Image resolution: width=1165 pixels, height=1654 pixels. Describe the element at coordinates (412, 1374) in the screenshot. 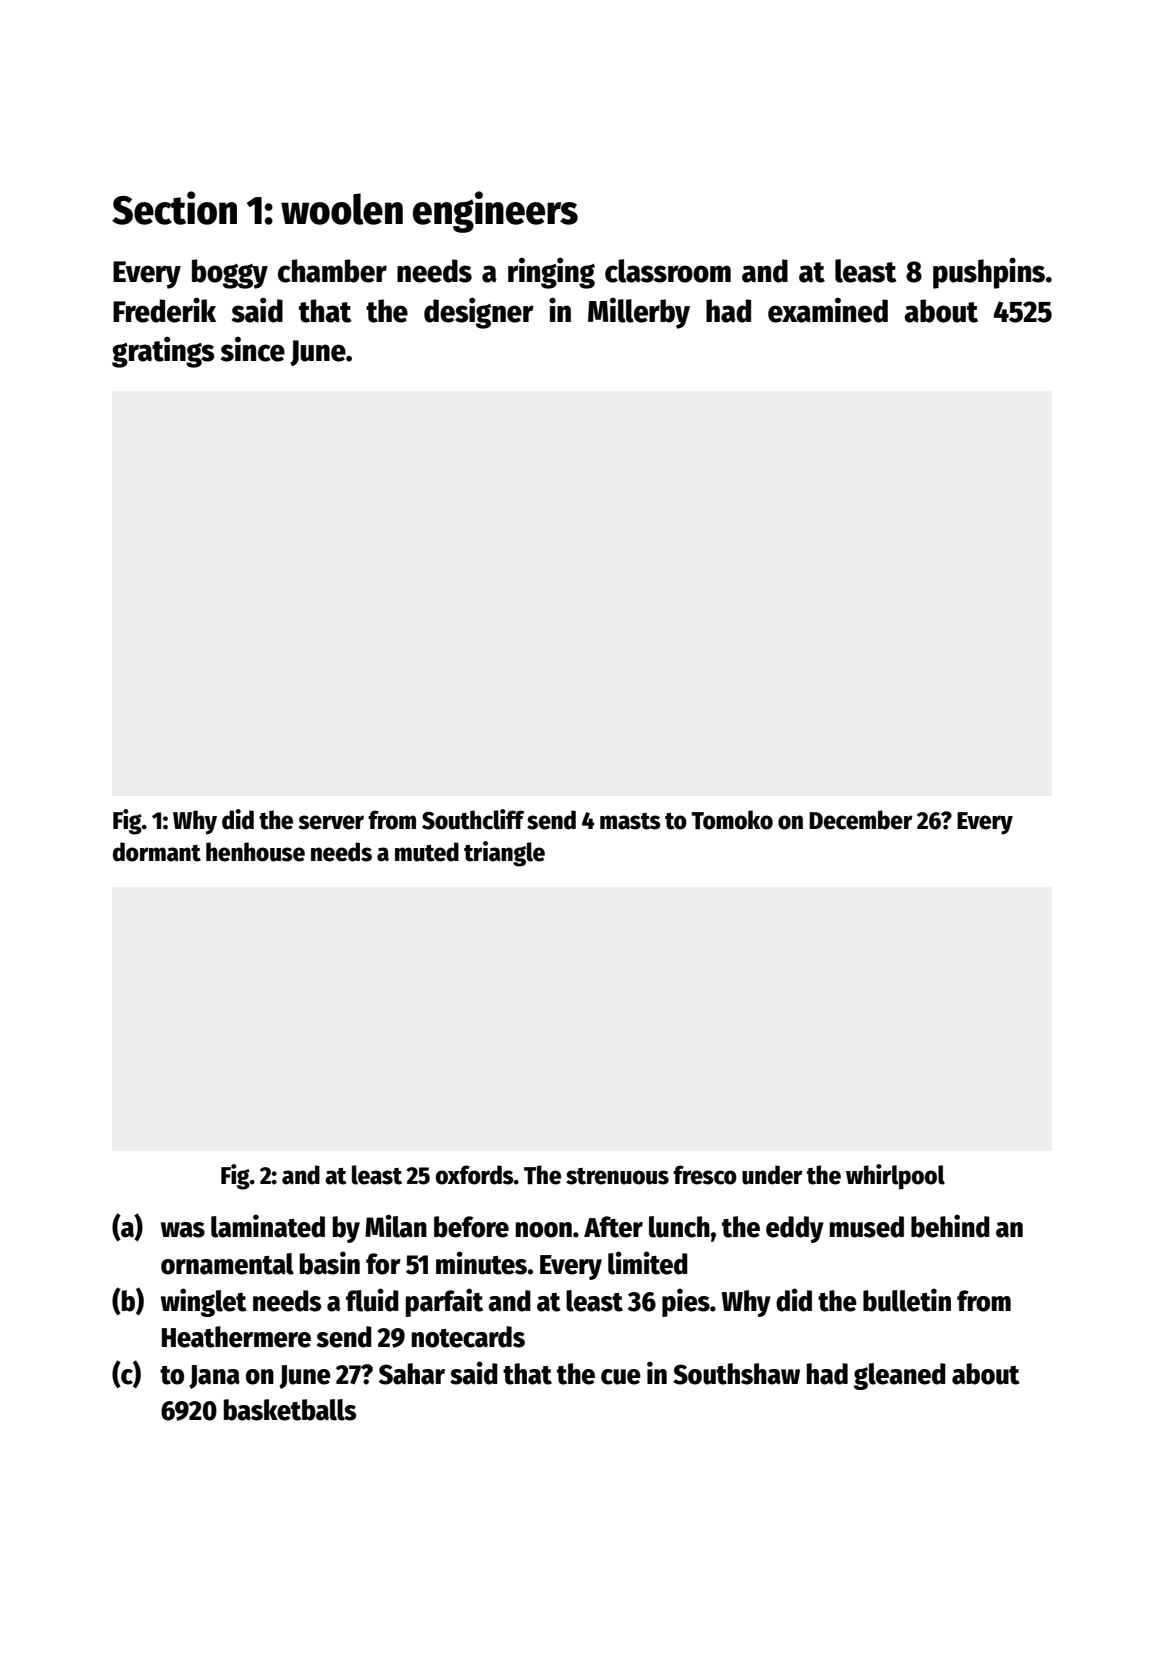

I see `Sahar` at that location.
